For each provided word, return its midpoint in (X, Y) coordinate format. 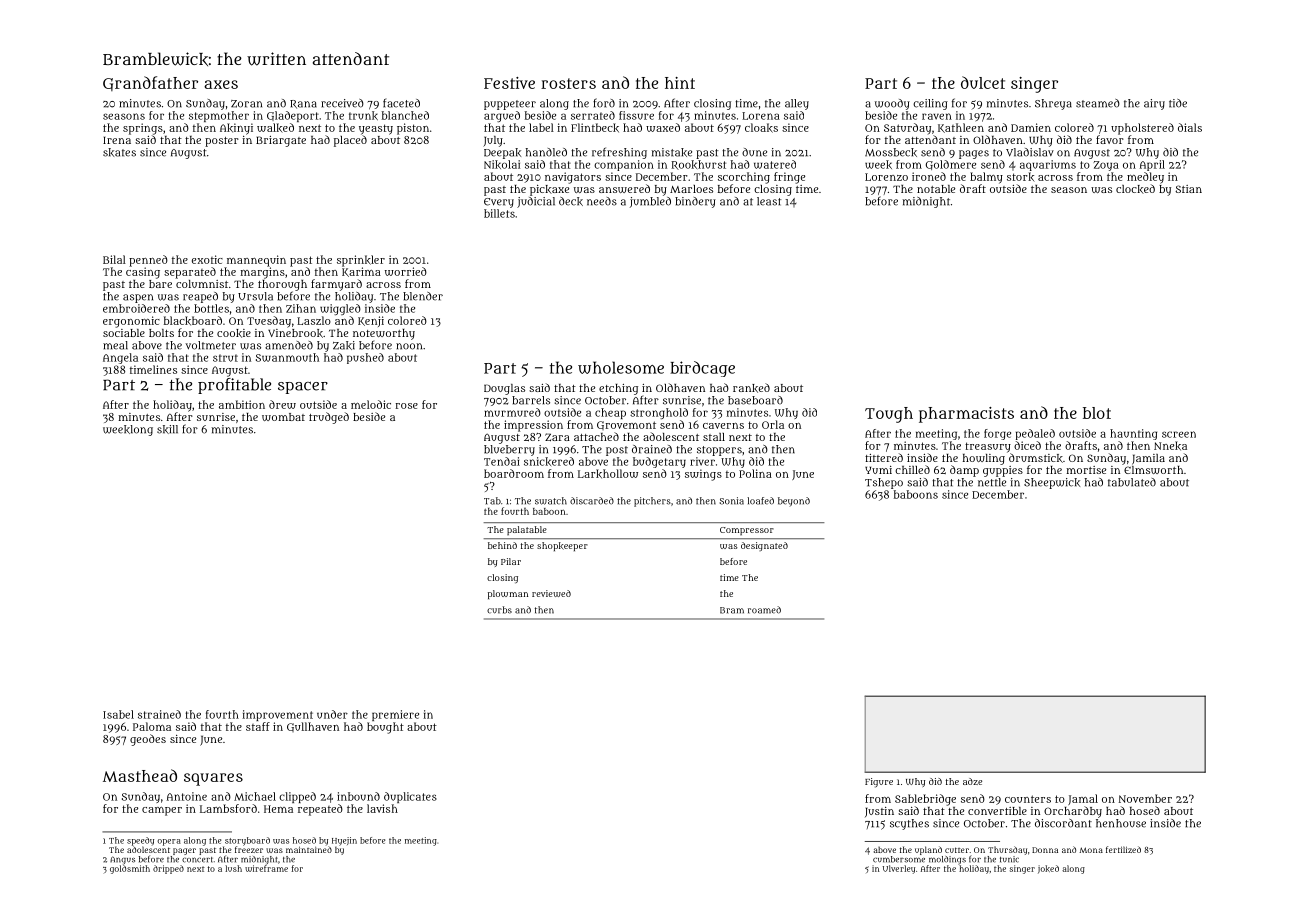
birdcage (702, 369)
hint (680, 83)
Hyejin (344, 841)
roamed (764, 610)
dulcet (983, 82)
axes (221, 84)
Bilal (114, 259)
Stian (1188, 189)
